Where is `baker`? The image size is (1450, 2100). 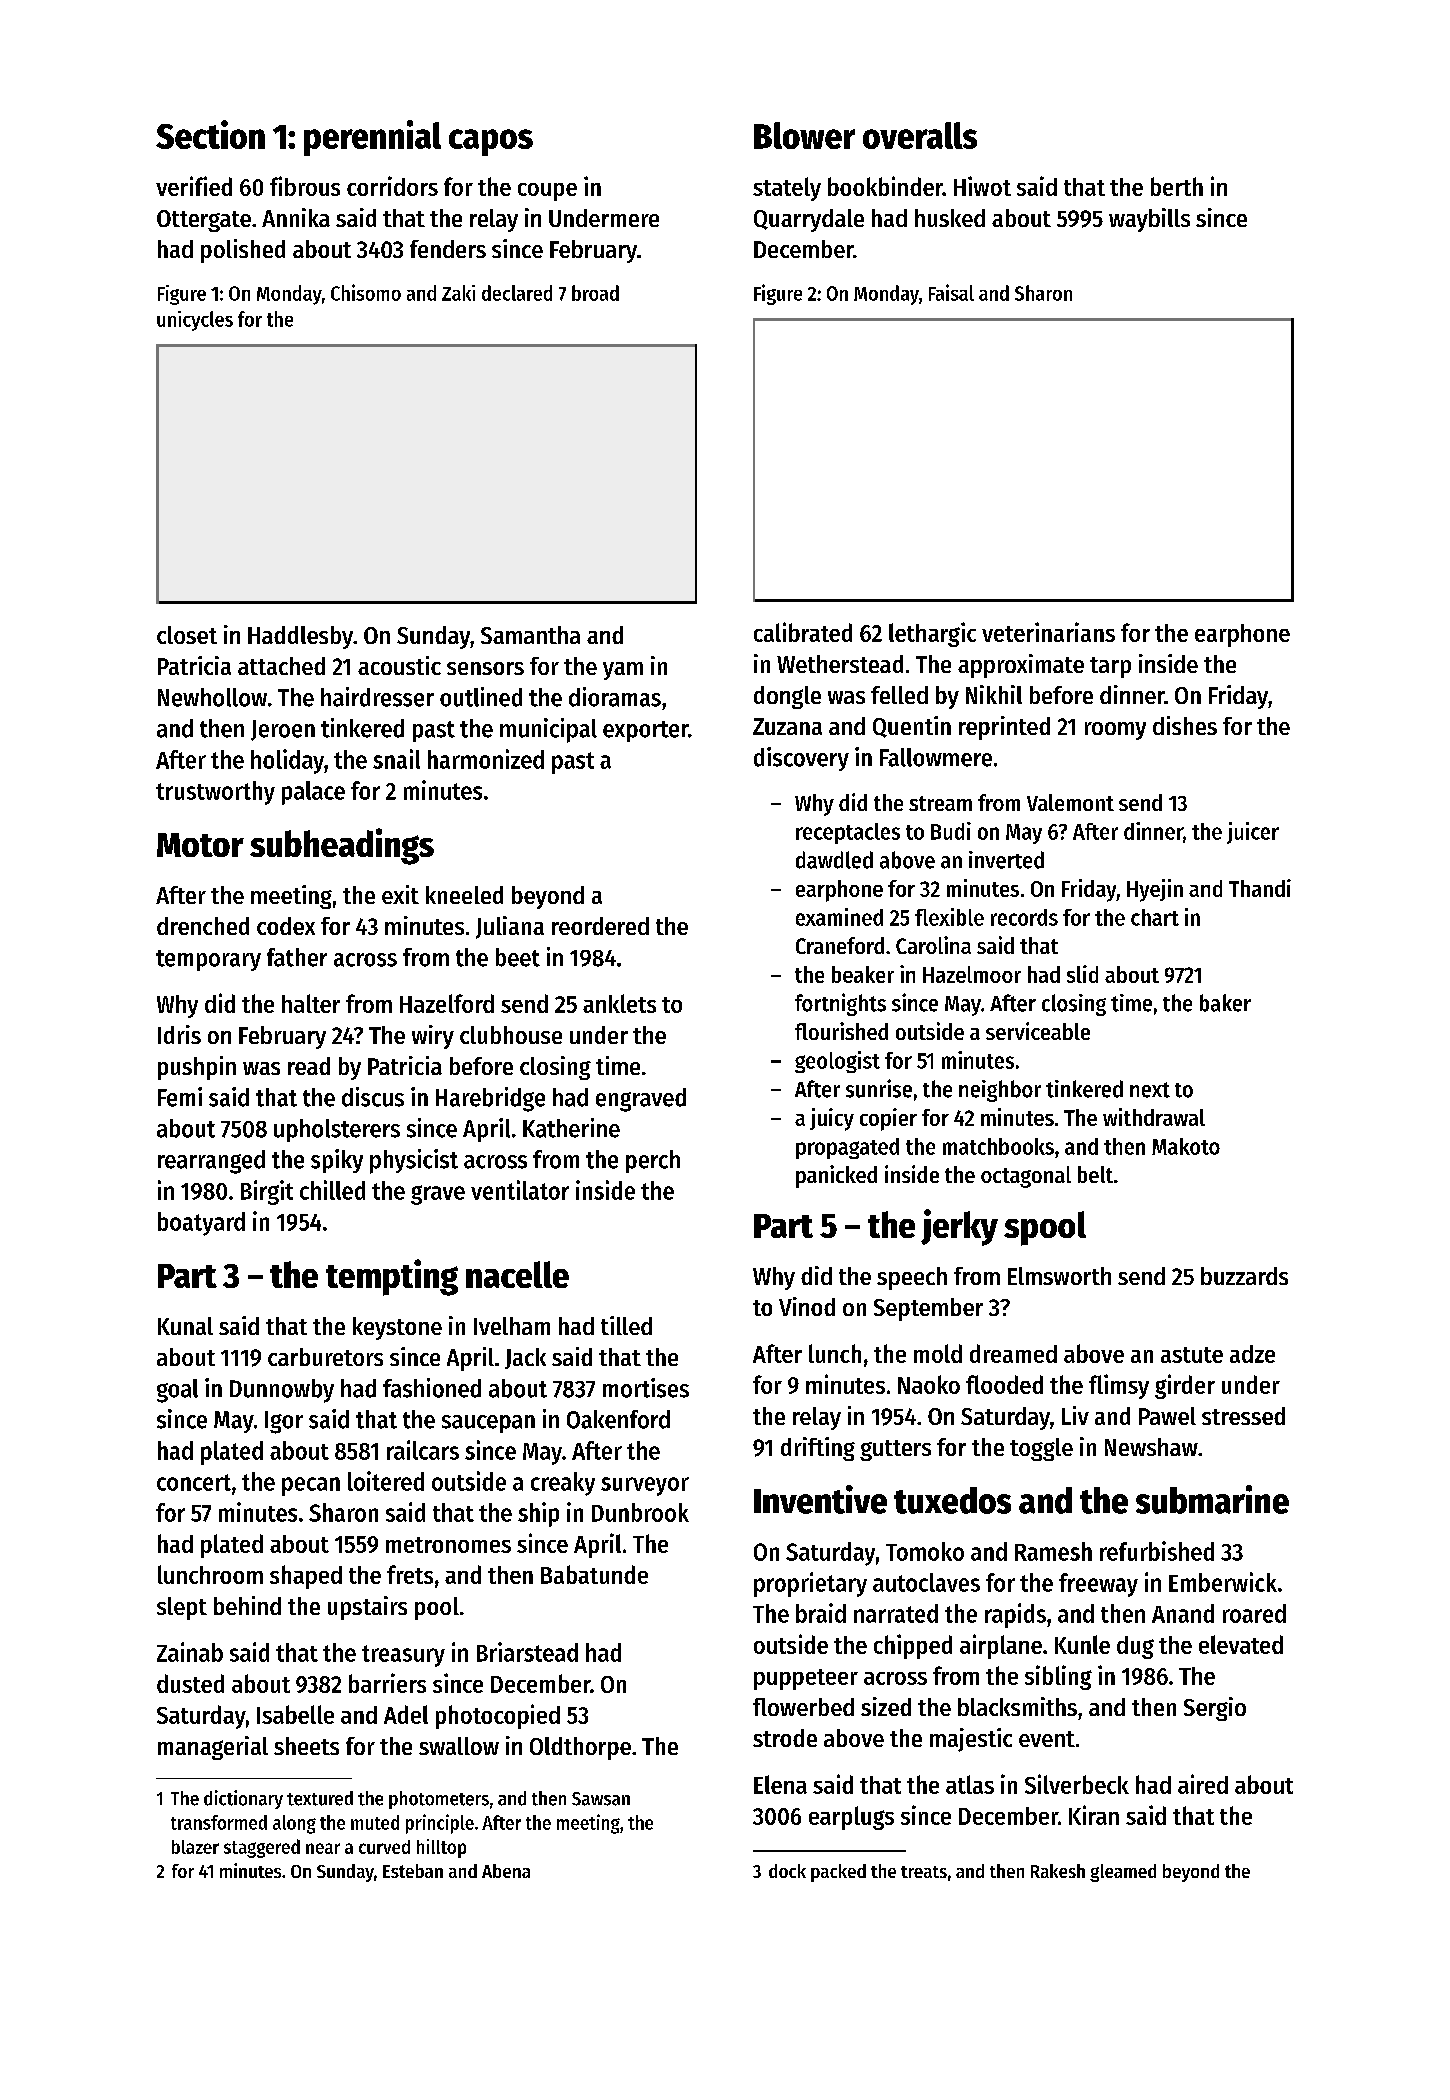
baker is located at coordinates (1225, 1003).
